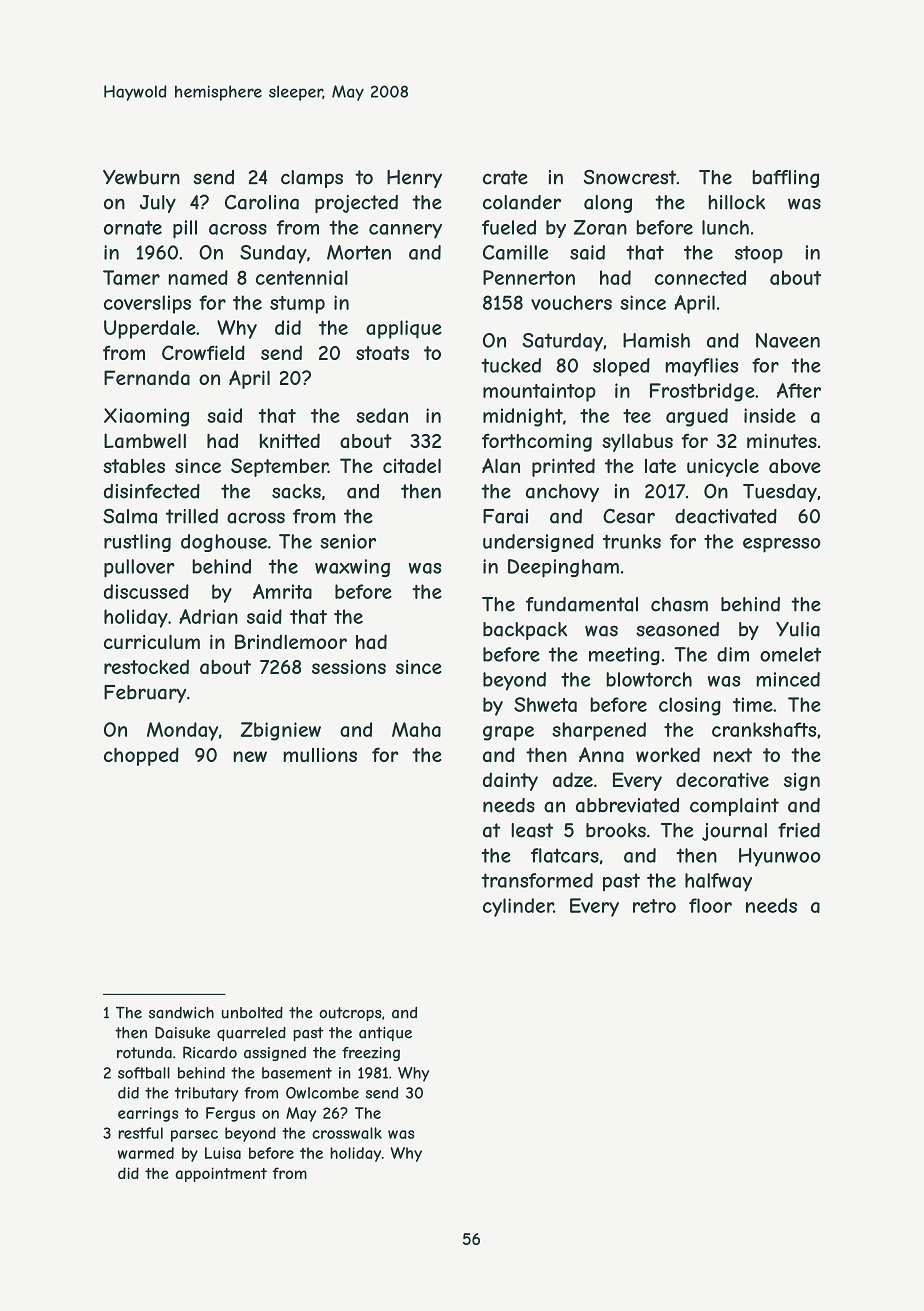 This screenshot has height=1311, width=924. What do you see at coordinates (505, 177) in the screenshot?
I see `crate` at bounding box center [505, 177].
